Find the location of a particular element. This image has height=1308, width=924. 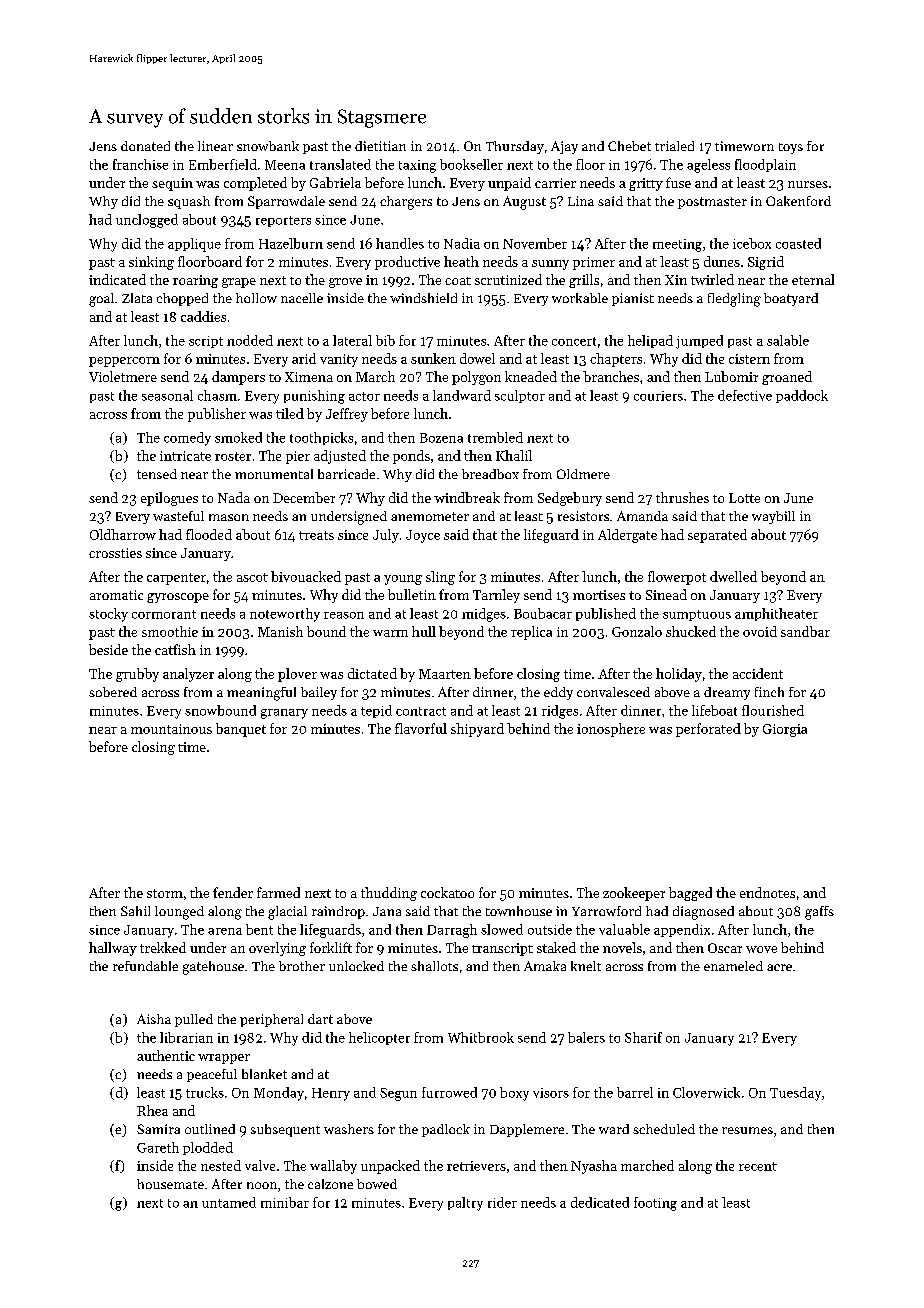

flourished is located at coordinates (773, 710).
